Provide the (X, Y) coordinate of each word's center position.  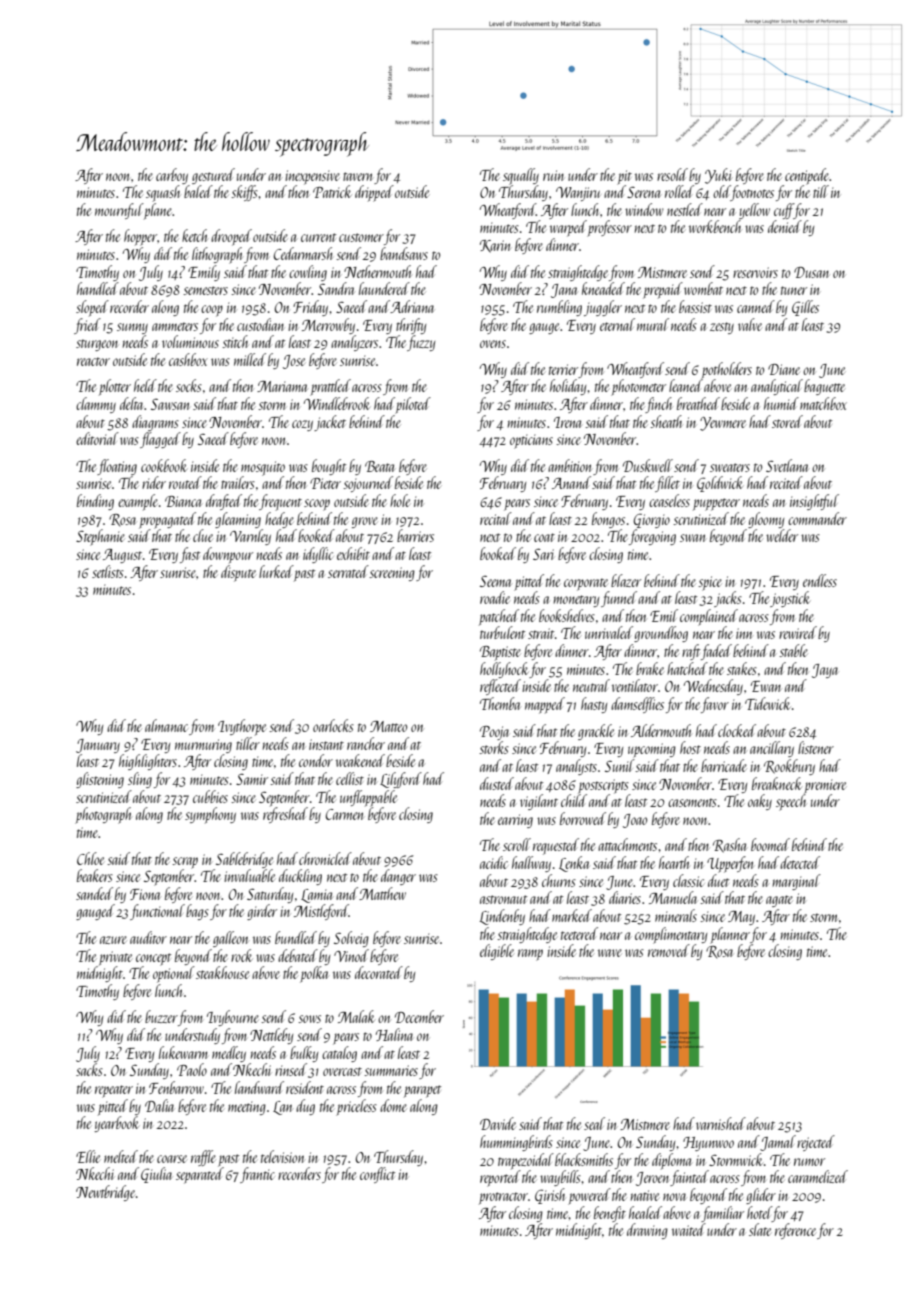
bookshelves (567, 615)
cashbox (188, 359)
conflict (377, 1175)
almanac (166, 725)
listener (816, 747)
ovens (493, 344)
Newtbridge (105, 1193)
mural (653, 324)
